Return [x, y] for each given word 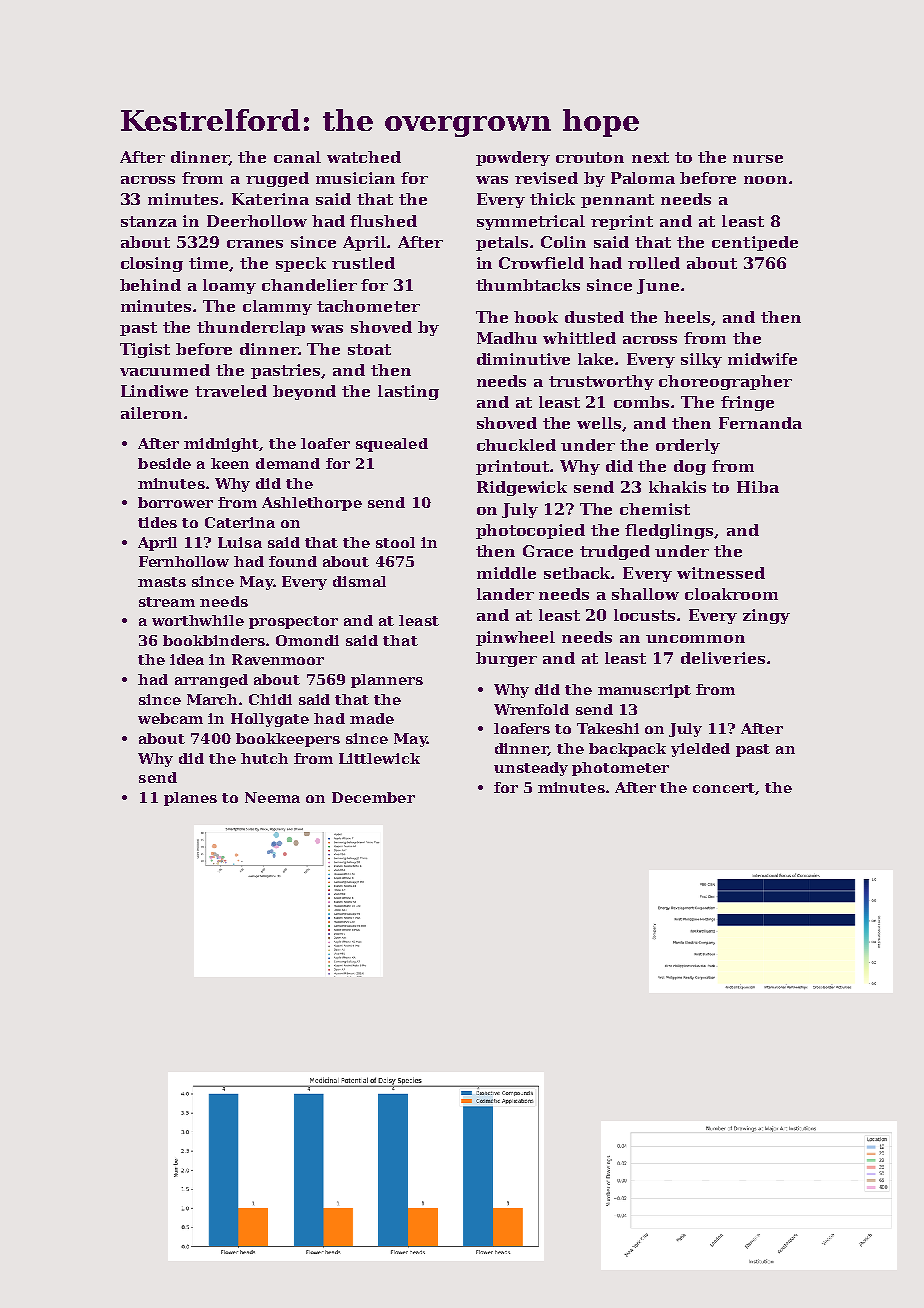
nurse [758, 159]
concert [724, 788]
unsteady [531, 769]
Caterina [240, 522]
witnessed [721, 573]
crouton [590, 157]
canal [297, 157]
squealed [392, 445]
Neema [272, 797]
